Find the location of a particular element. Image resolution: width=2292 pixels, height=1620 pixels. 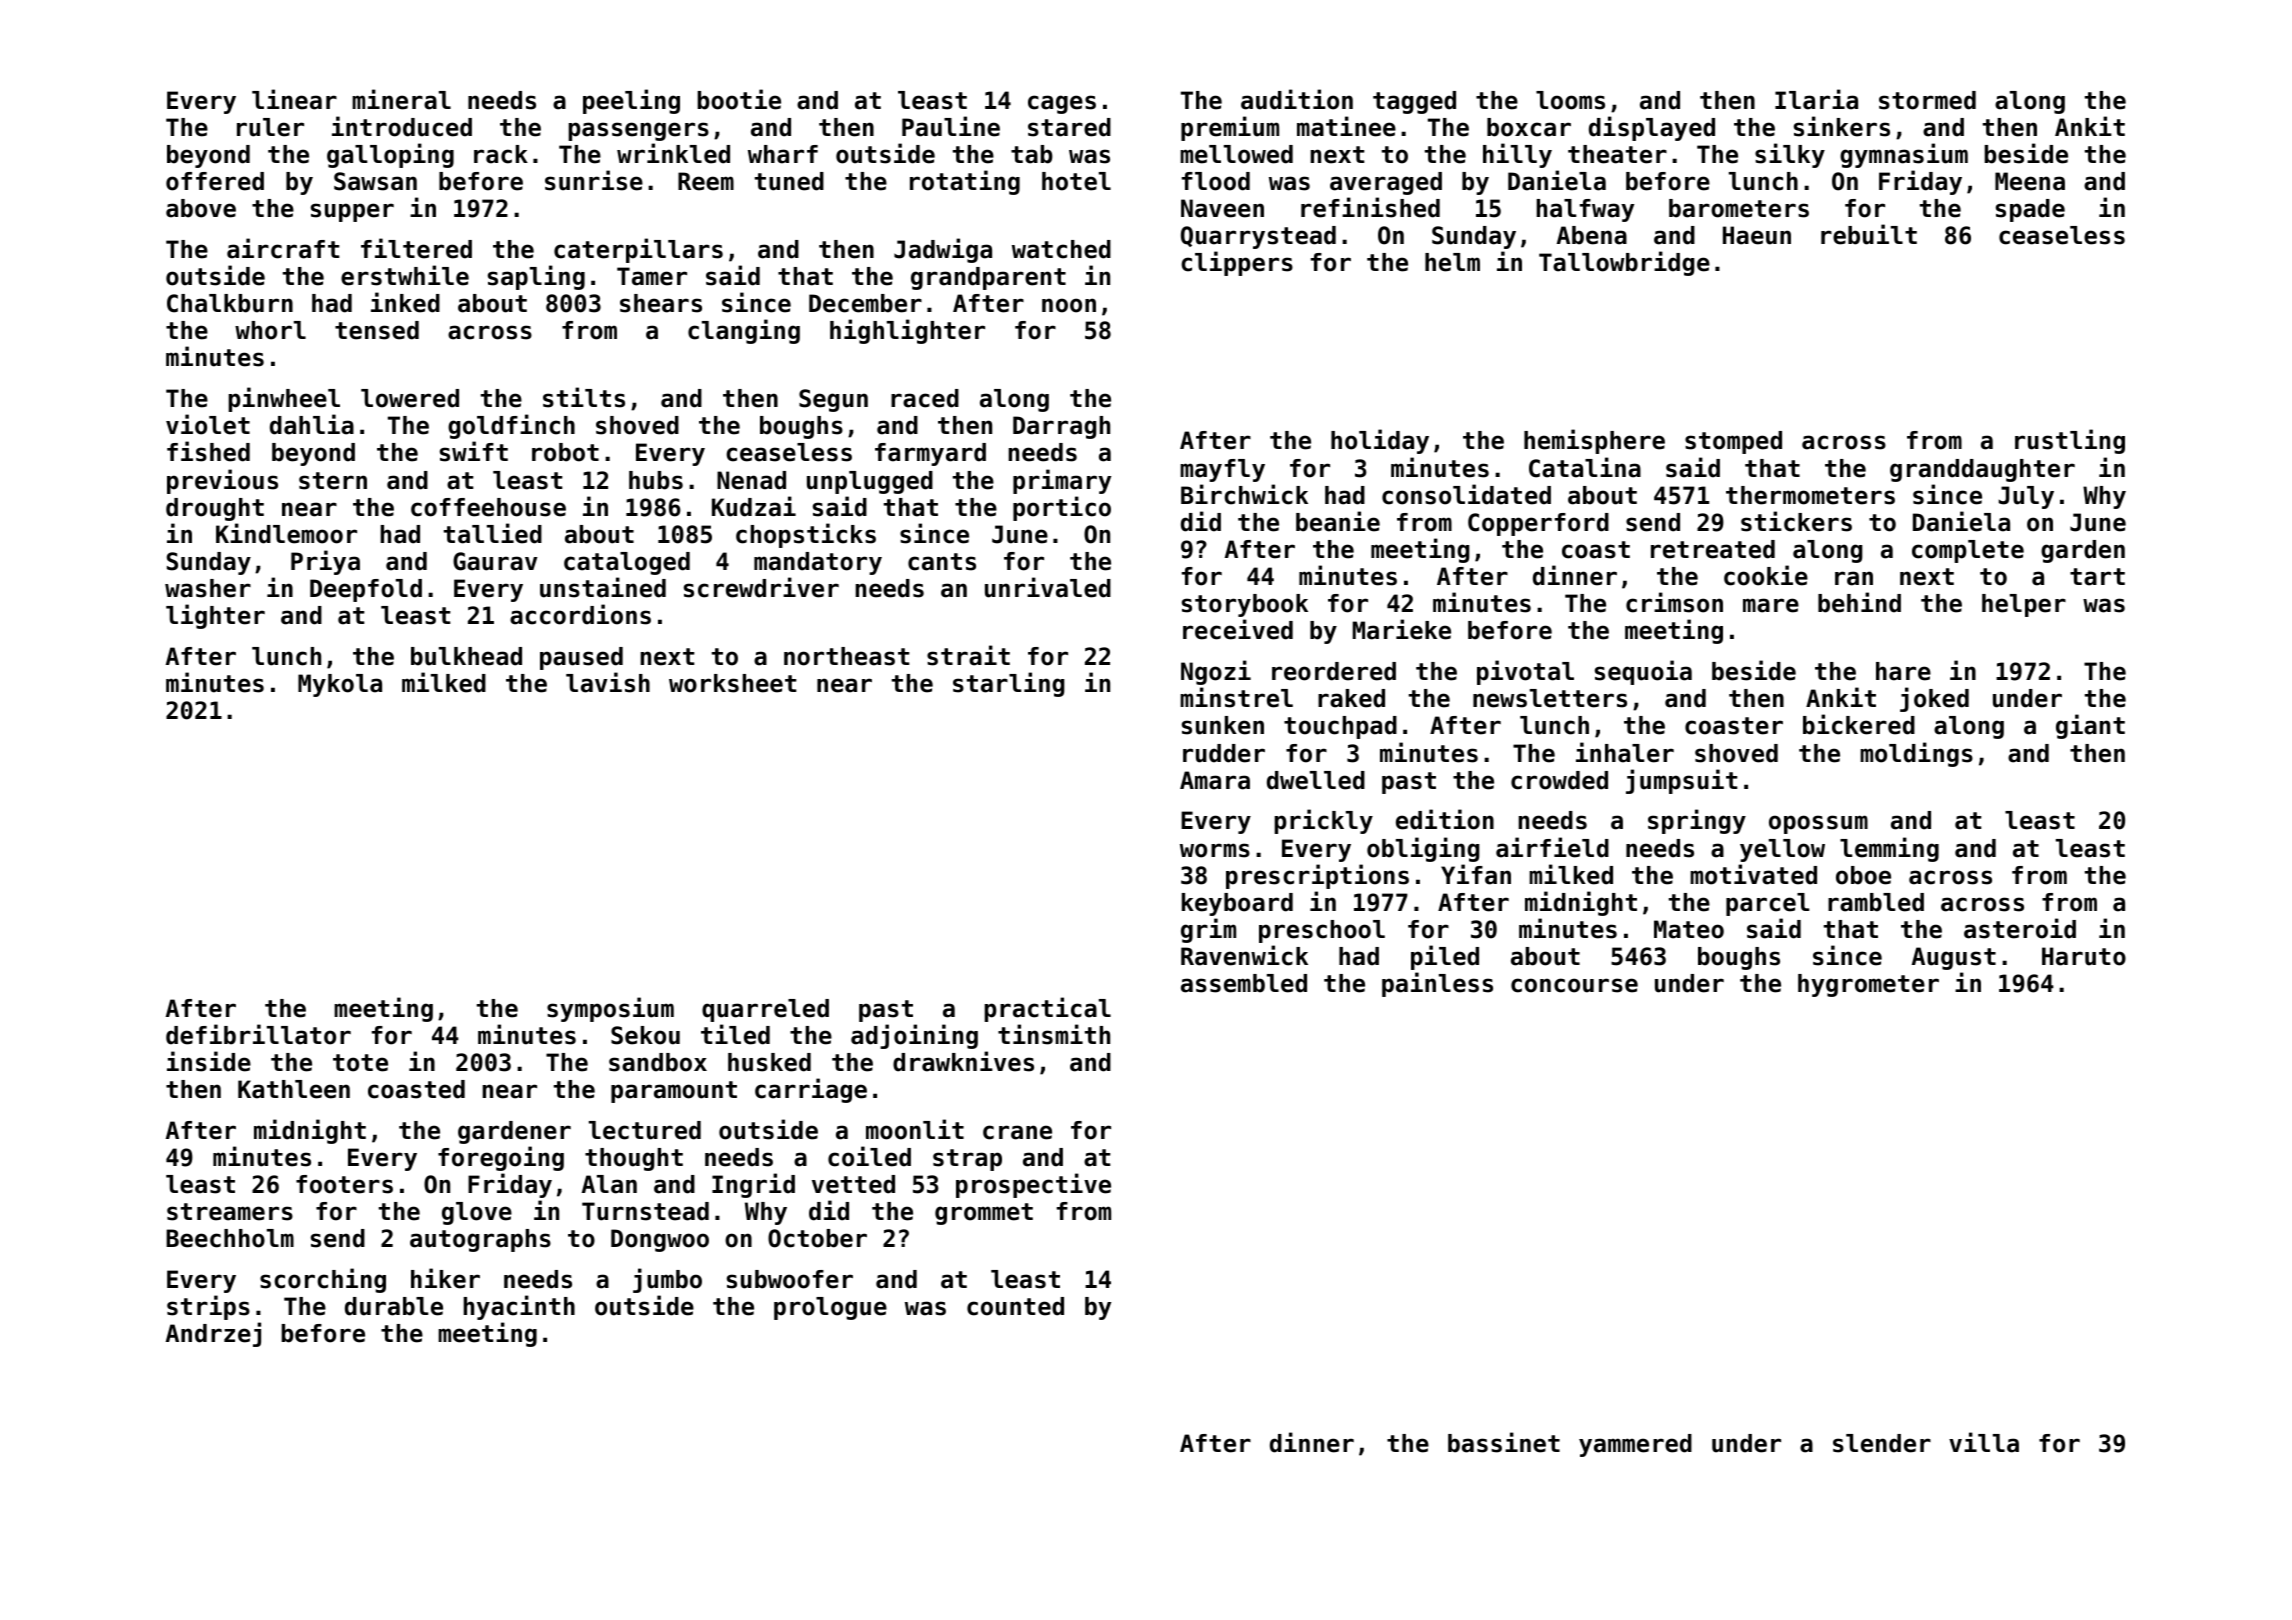

hyacinth is located at coordinates (519, 1307).
